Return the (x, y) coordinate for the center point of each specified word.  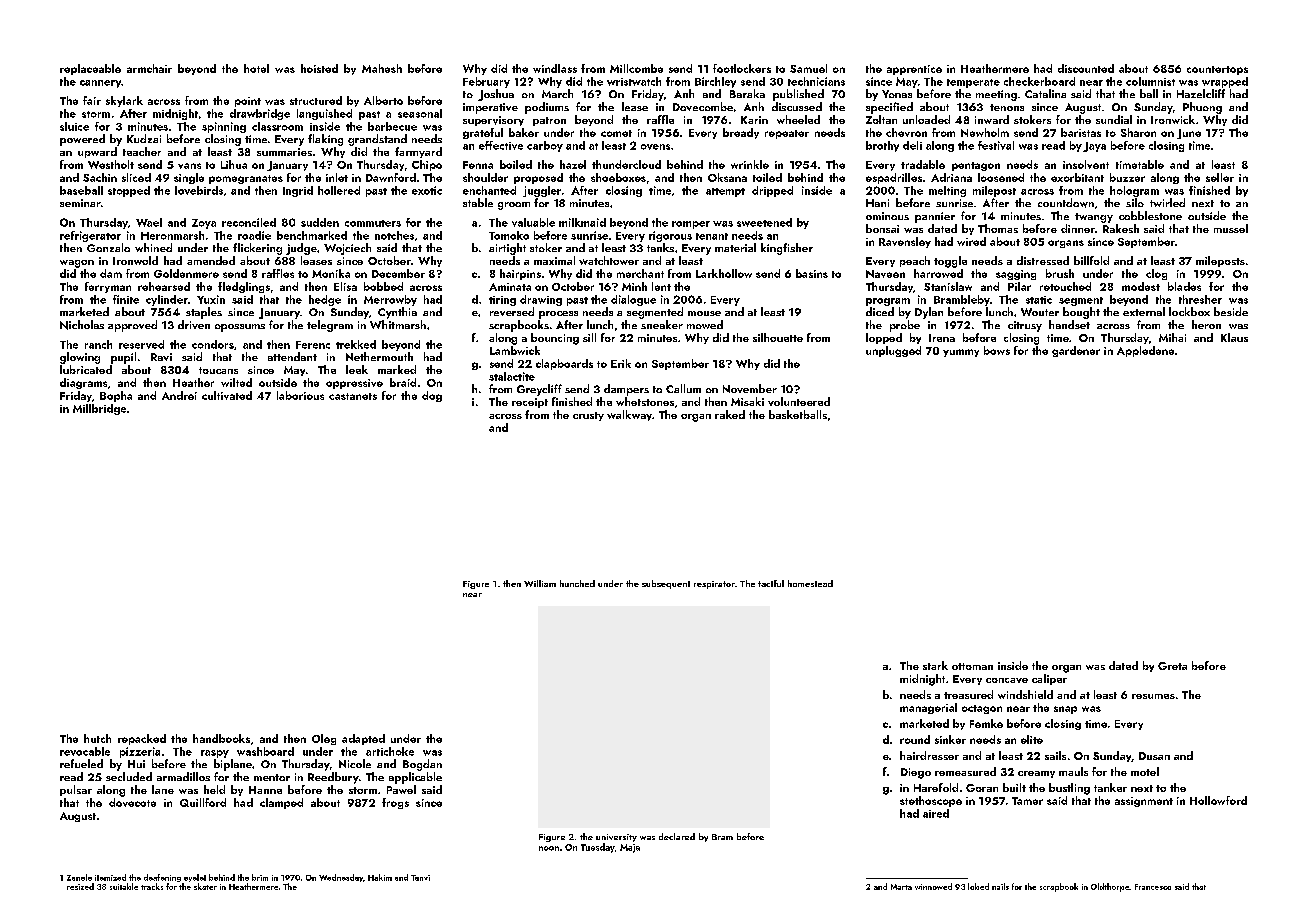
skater (205, 886)
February (486, 82)
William (540, 583)
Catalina (1045, 93)
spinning (224, 127)
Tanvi (420, 878)
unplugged (893, 351)
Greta (1172, 666)
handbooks (221, 738)
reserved (141, 344)
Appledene (1145, 351)
